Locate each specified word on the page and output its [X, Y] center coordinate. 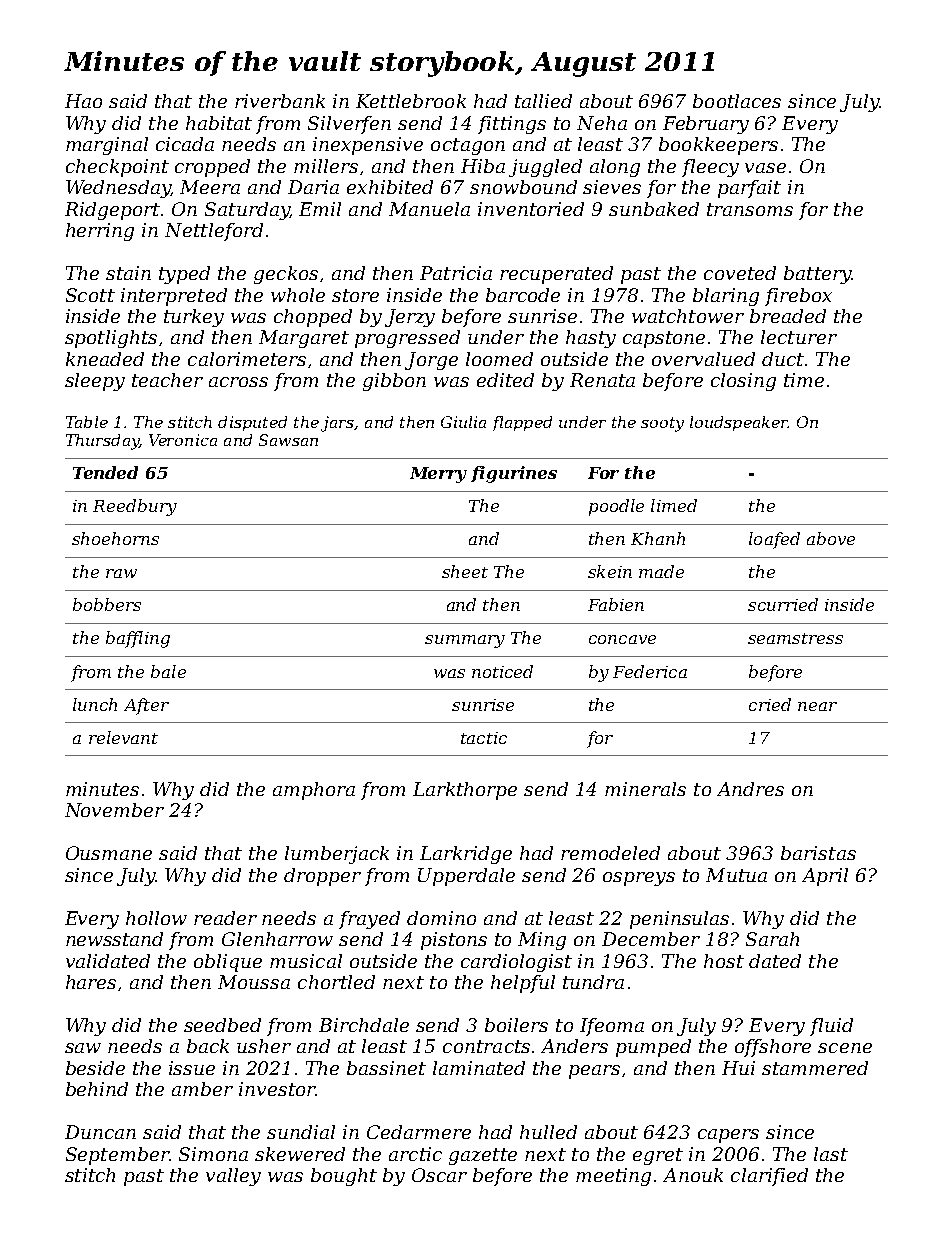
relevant [123, 737]
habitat [219, 123]
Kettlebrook [411, 101]
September [117, 1156]
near [817, 706]
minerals [645, 789]
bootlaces [737, 101]
